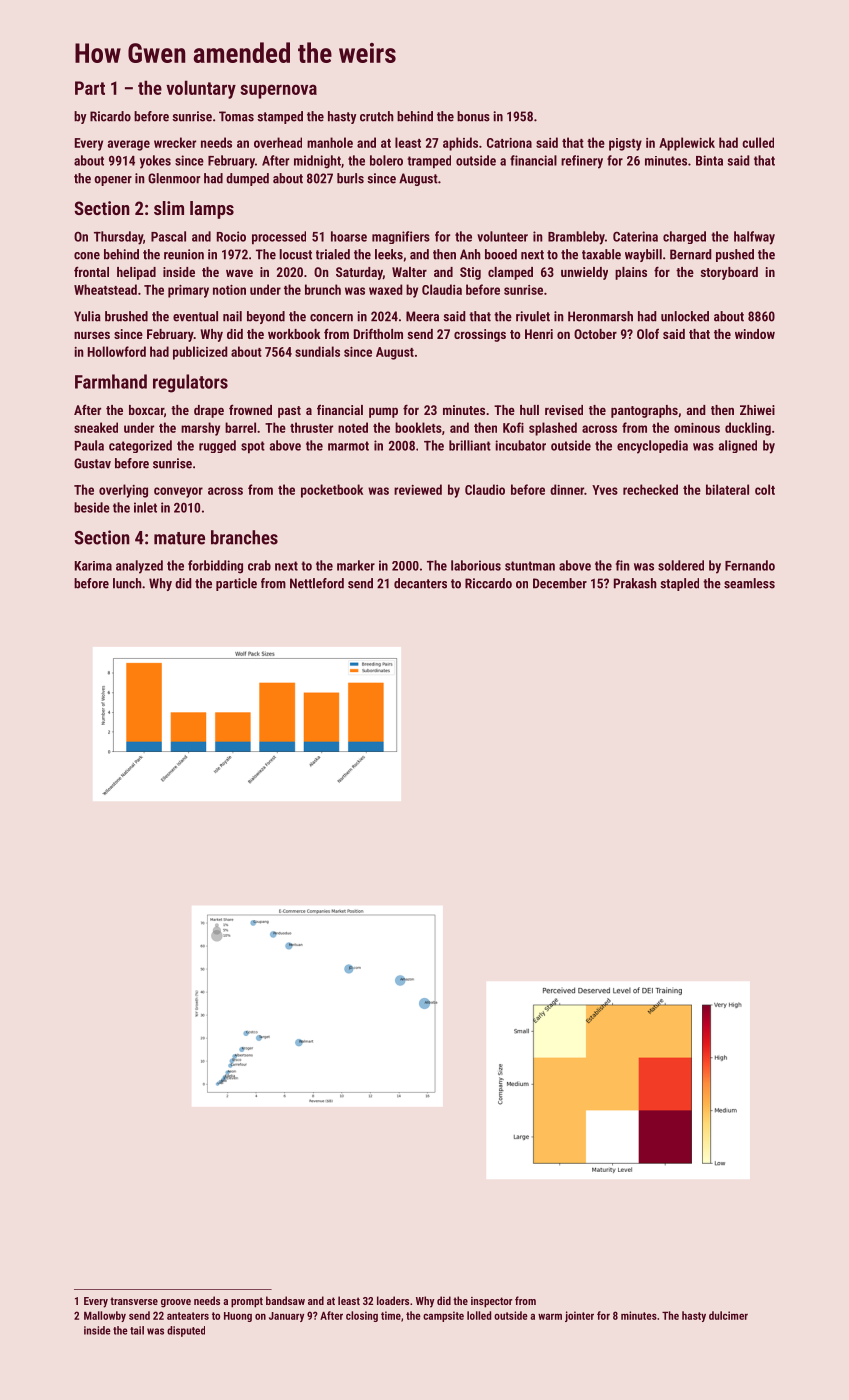  I want to click on Riccardo, so click(488, 583).
